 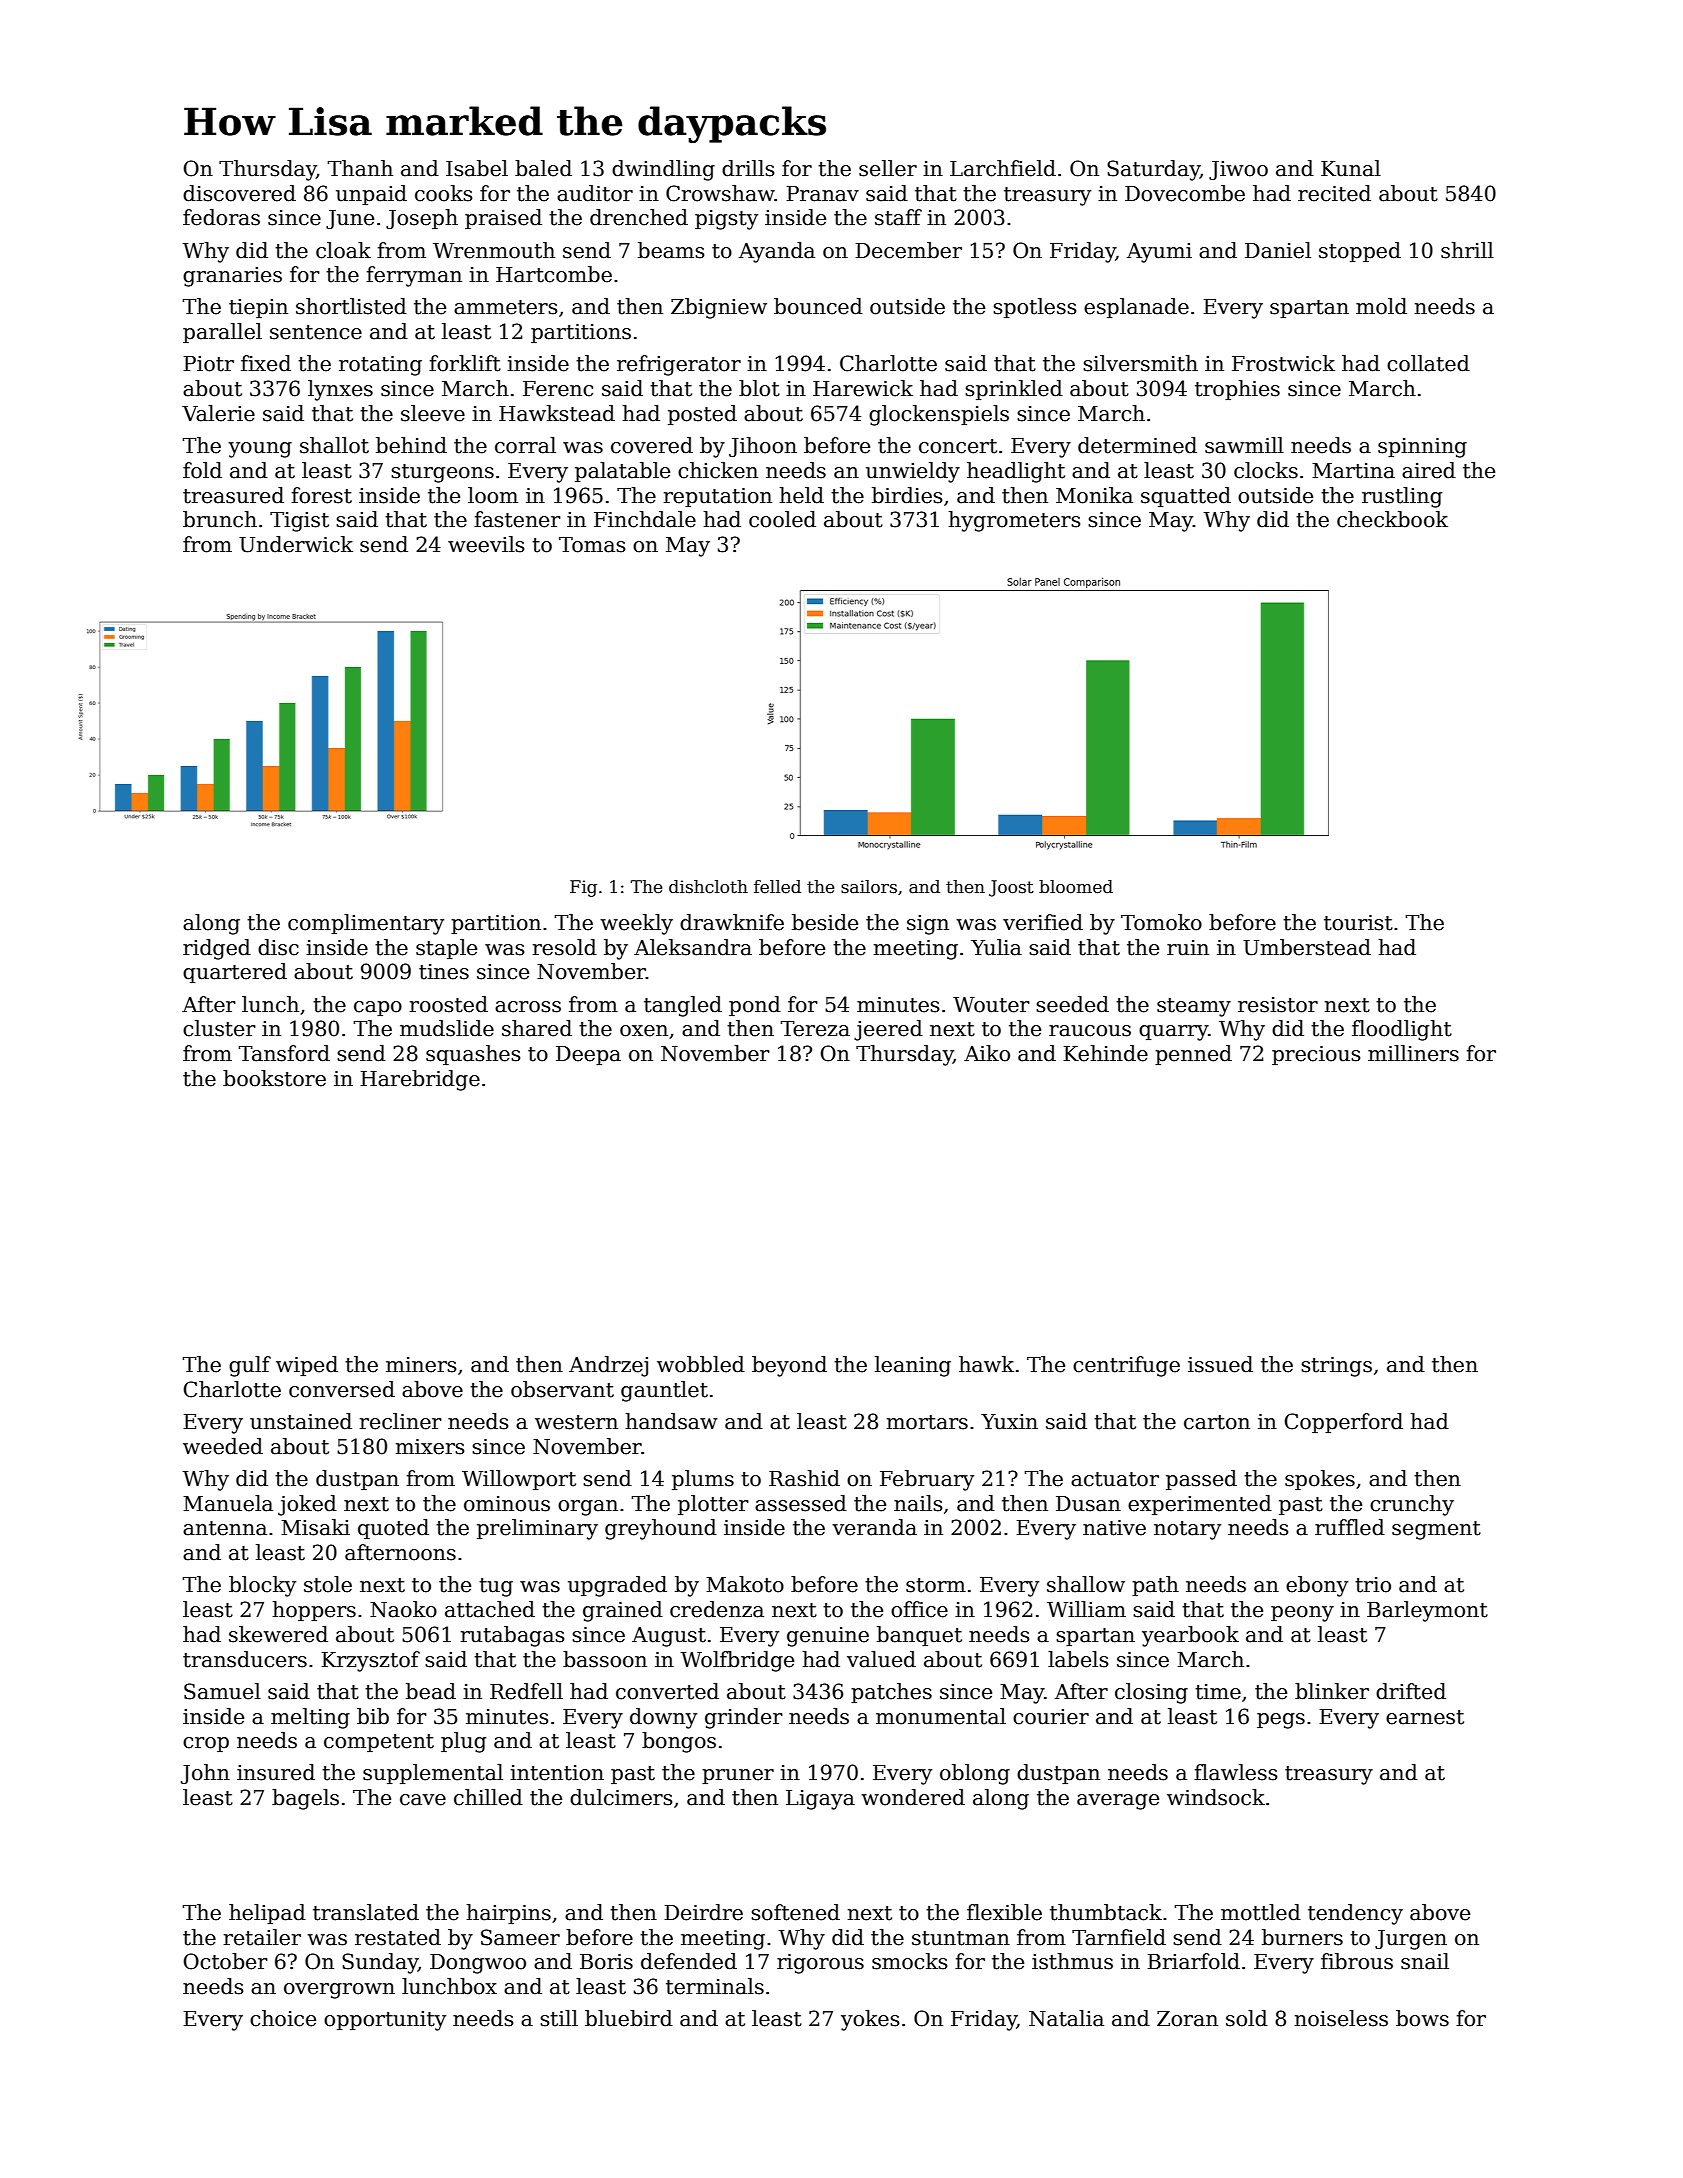 I want to click on tourist, so click(x=1358, y=923).
